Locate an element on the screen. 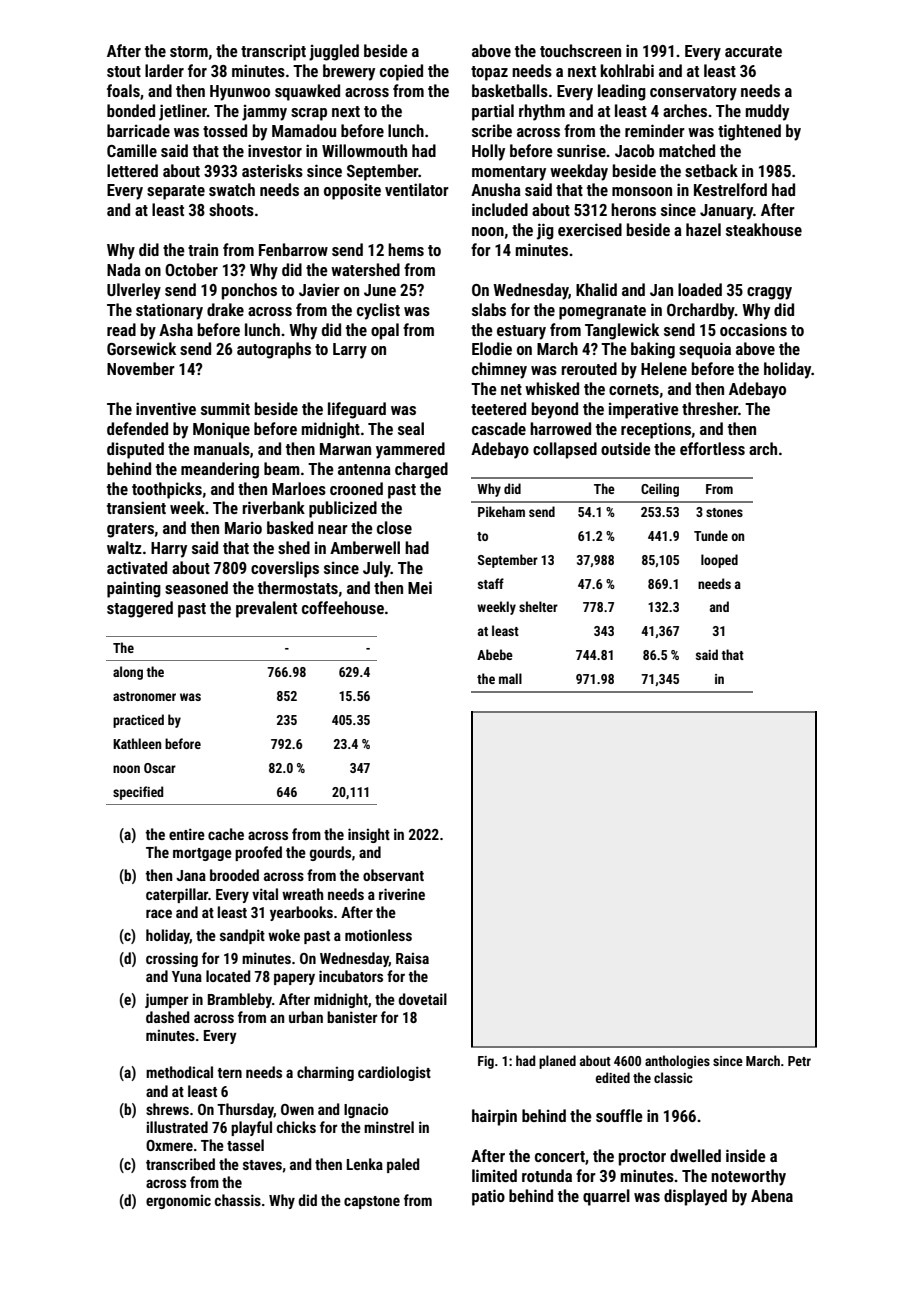  planed is located at coordinates (557, 1062).
